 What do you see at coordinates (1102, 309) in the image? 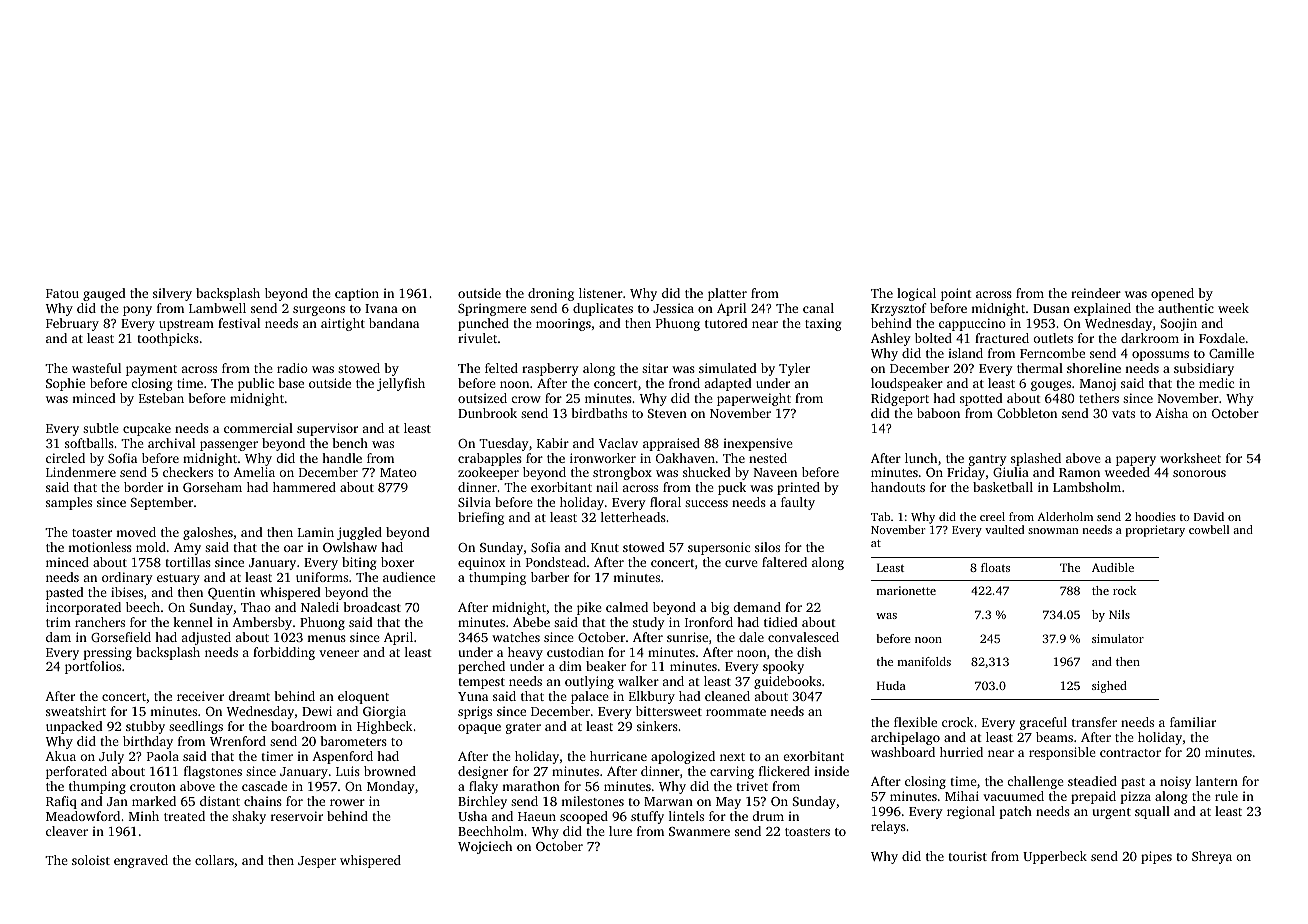
I see `explained` at bounding box center [1102, 309].
